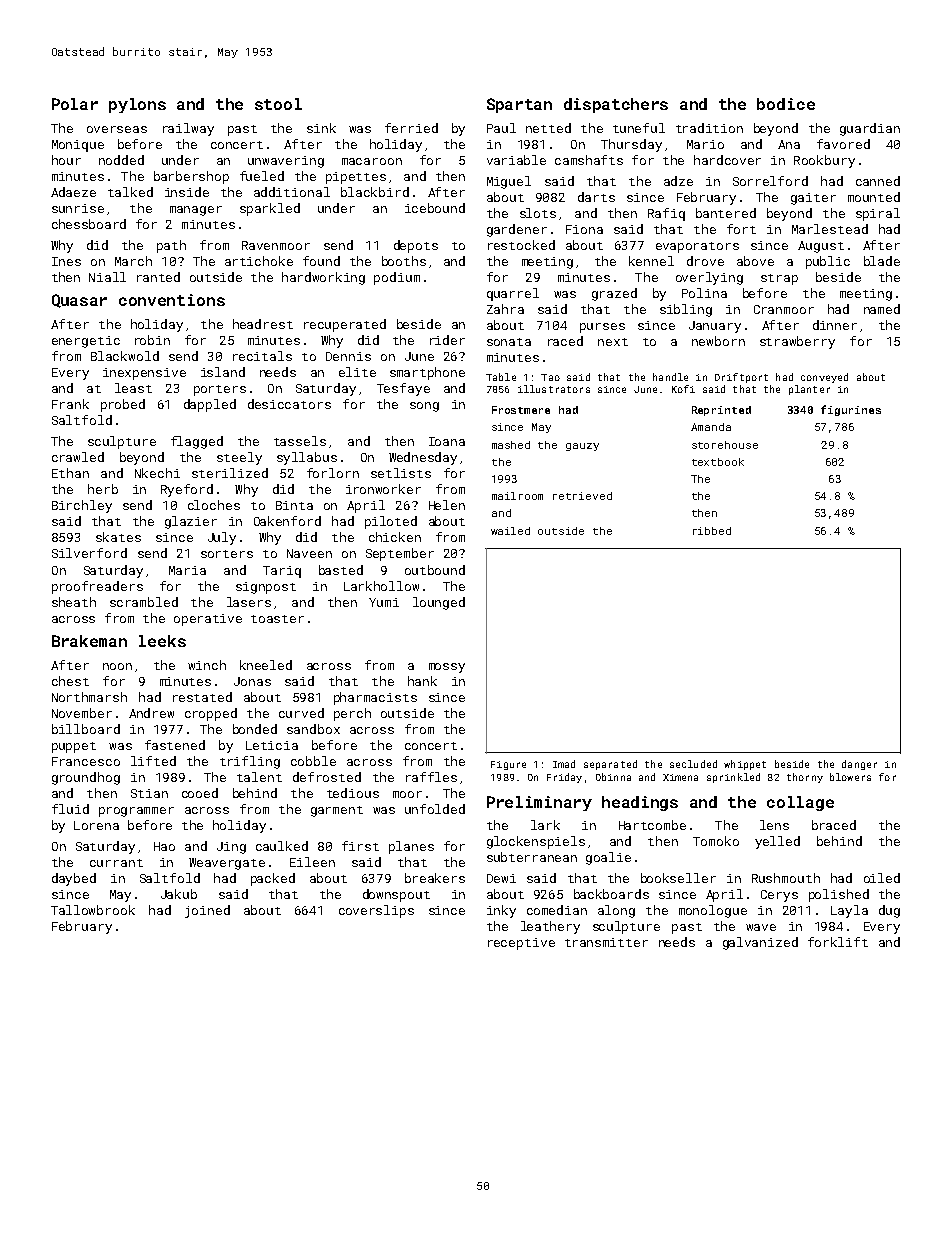 This screenshot has width=952, height=1233. I want to click on energetic, so click(86, 342).
